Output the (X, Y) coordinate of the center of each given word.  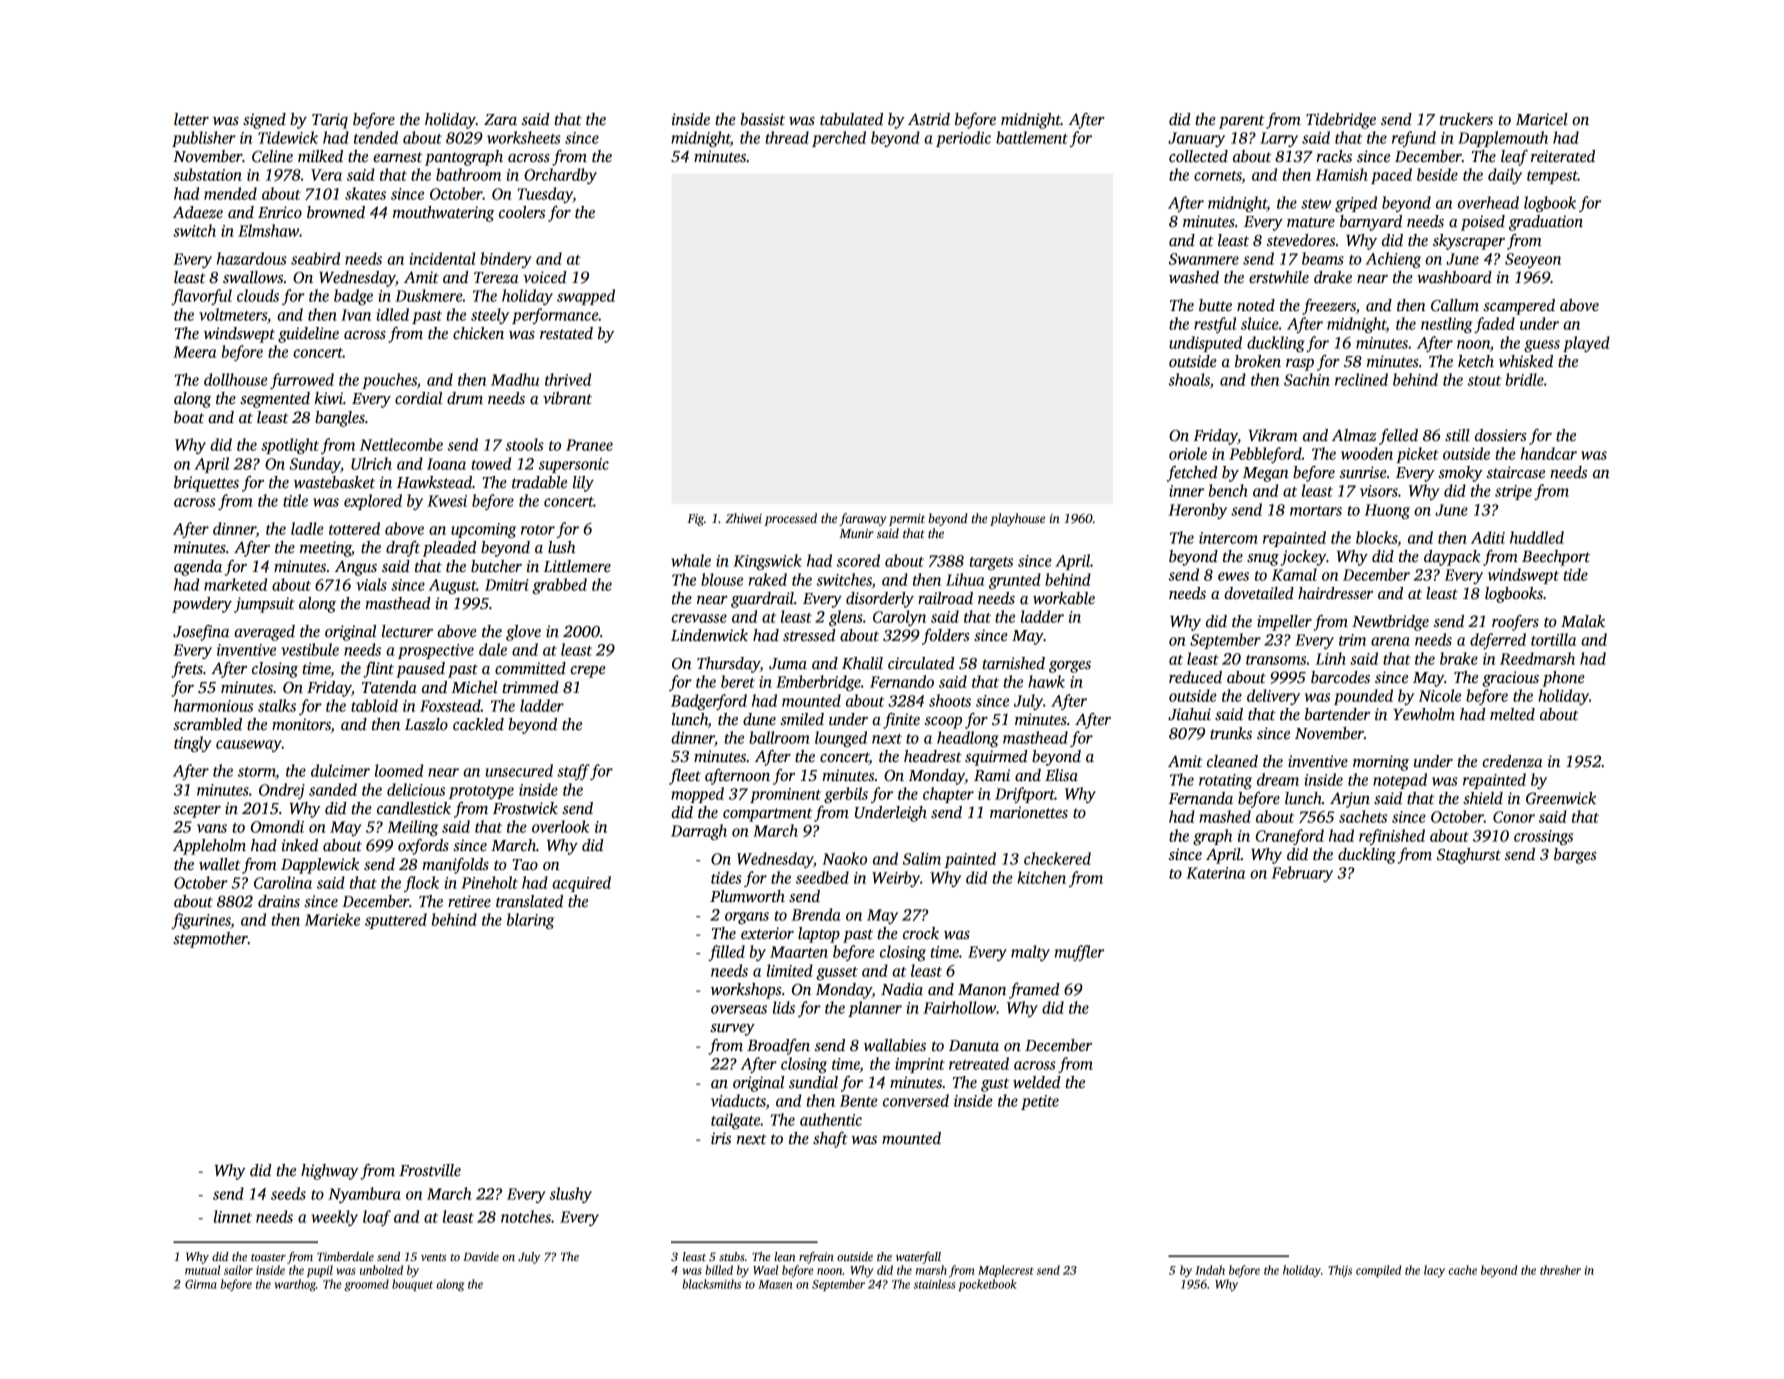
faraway (863, 519)
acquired (581, 884)
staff (573, 772)
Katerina (1215, 873)
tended (376, 137)
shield (1483, 798)
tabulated (851, 119)
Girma (201, 1284)
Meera (194, 352)
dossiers (1500, 435)
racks (1334, 156)
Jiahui (1189, 714)
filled (726, 953)
